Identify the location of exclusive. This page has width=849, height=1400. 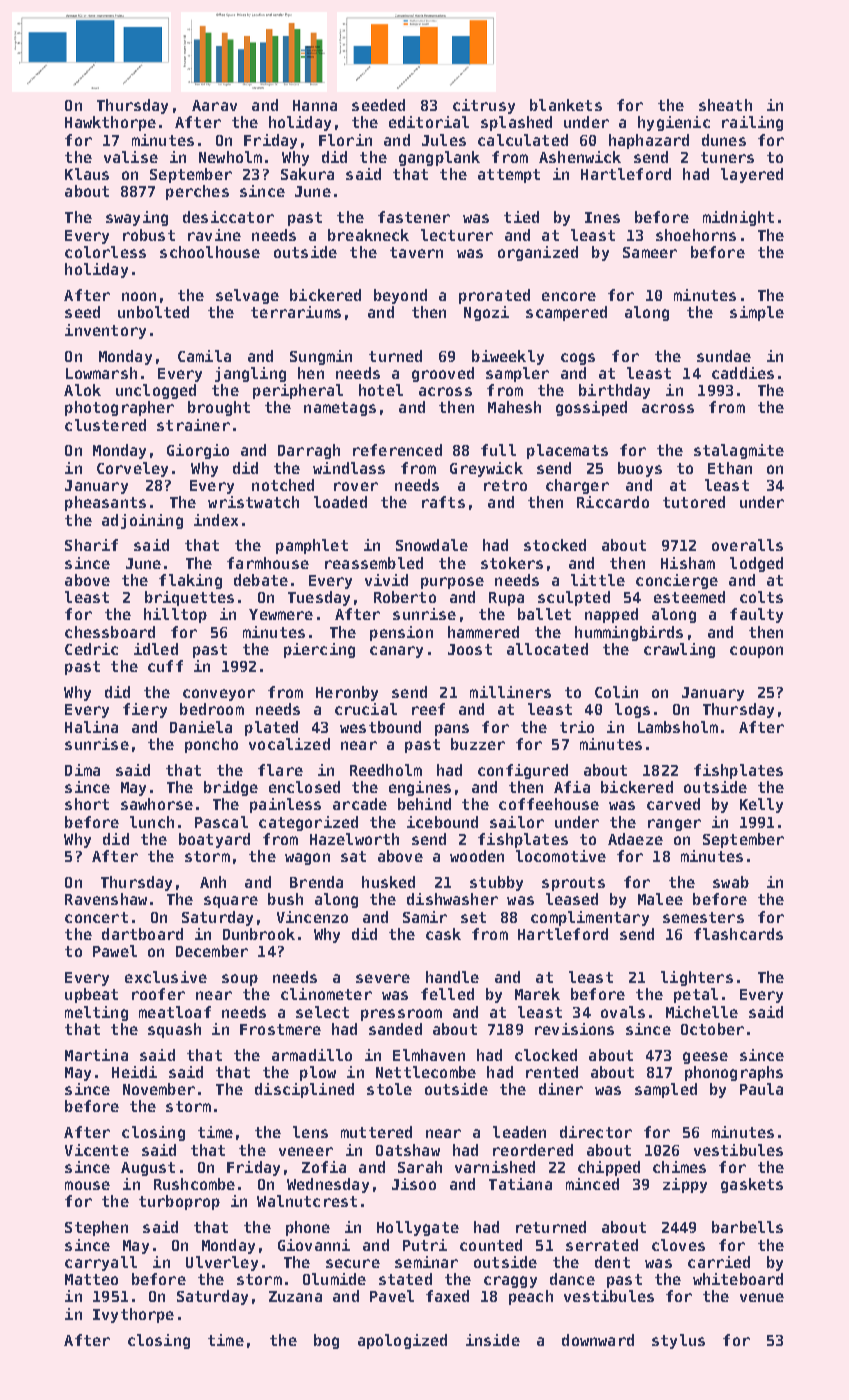
(166, 977).
